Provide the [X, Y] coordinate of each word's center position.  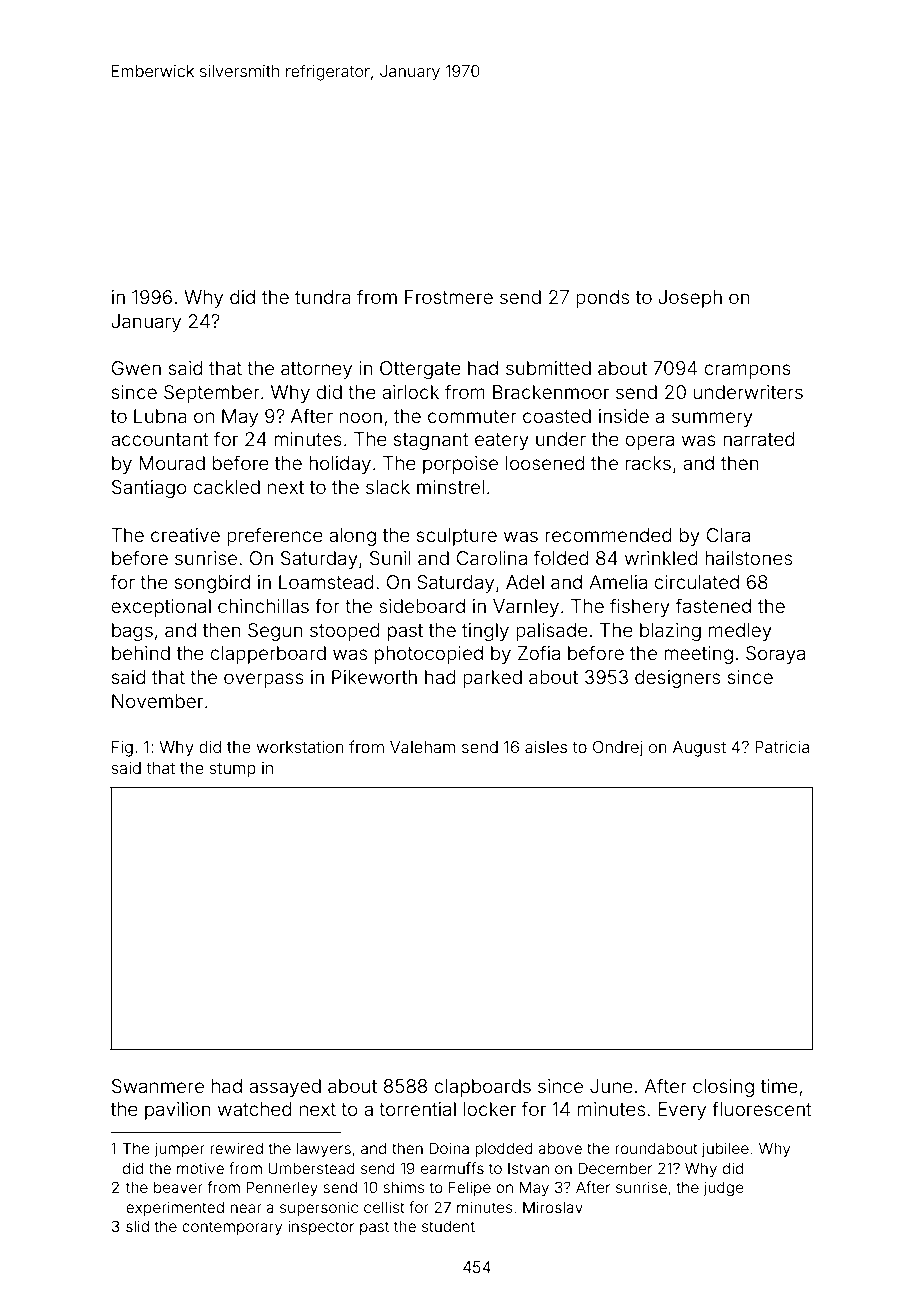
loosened [545, 463]
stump [232, 770]
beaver [178, 1187]
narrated [759, 439]
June [611, 1086]
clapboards [482, 1088]
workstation [300, 747]
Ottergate [420, 370]
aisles [546, 747]
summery [712, 419]
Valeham [422, 747]
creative [185, 535]
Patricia [782, 747]
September [212, 394]
